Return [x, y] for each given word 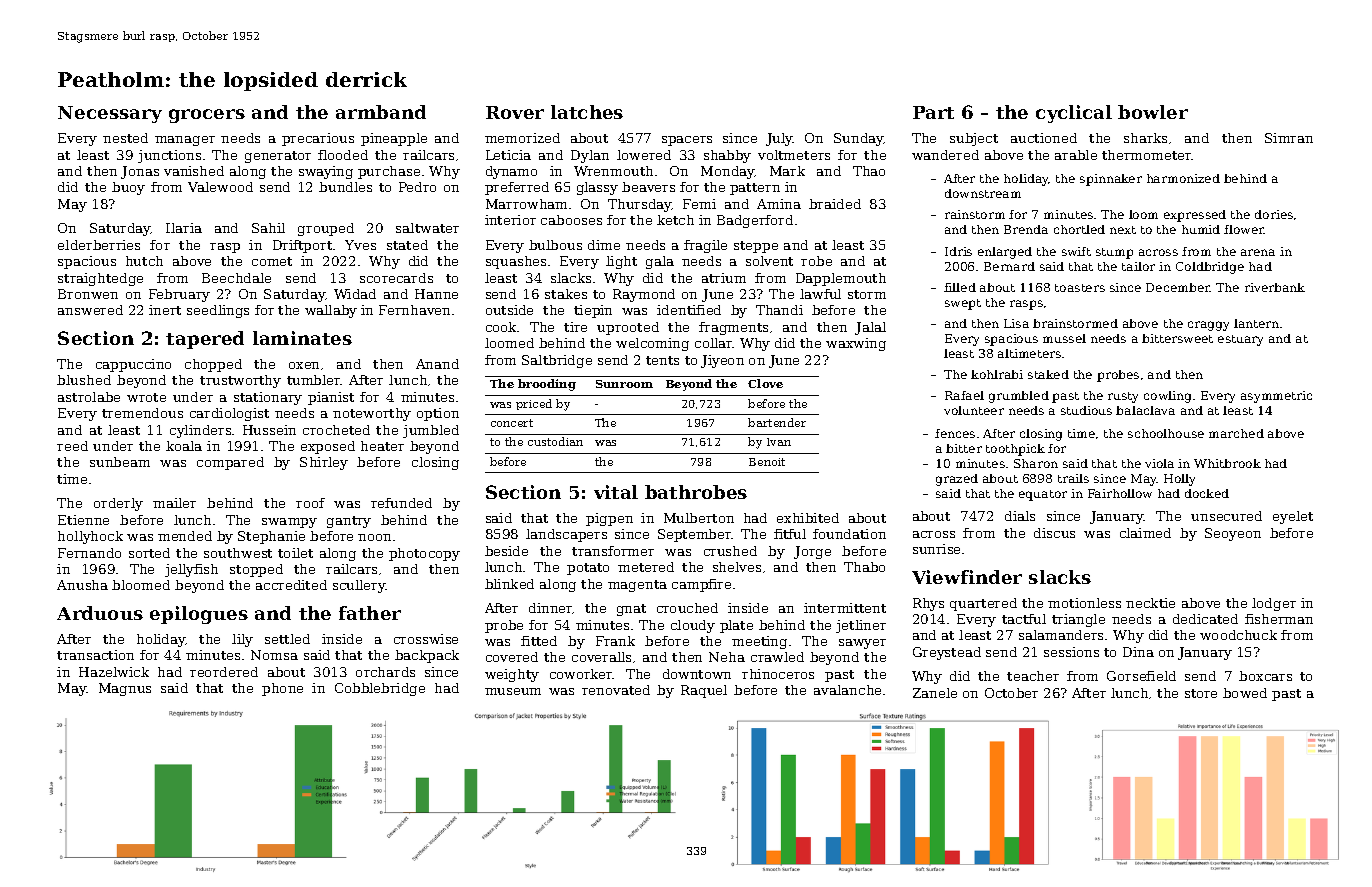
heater [382, 446]
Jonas [140, 172]
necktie [1150, 603]
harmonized [1183, 178]
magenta [637, 586]
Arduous [100, 613]
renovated [616, 690]
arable [1076, 155]
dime [604, 245]
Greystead [947, 653]
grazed [957, 480]
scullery [359, 586]
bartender [777, 422]
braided [835, 204]
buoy [128, 188]
